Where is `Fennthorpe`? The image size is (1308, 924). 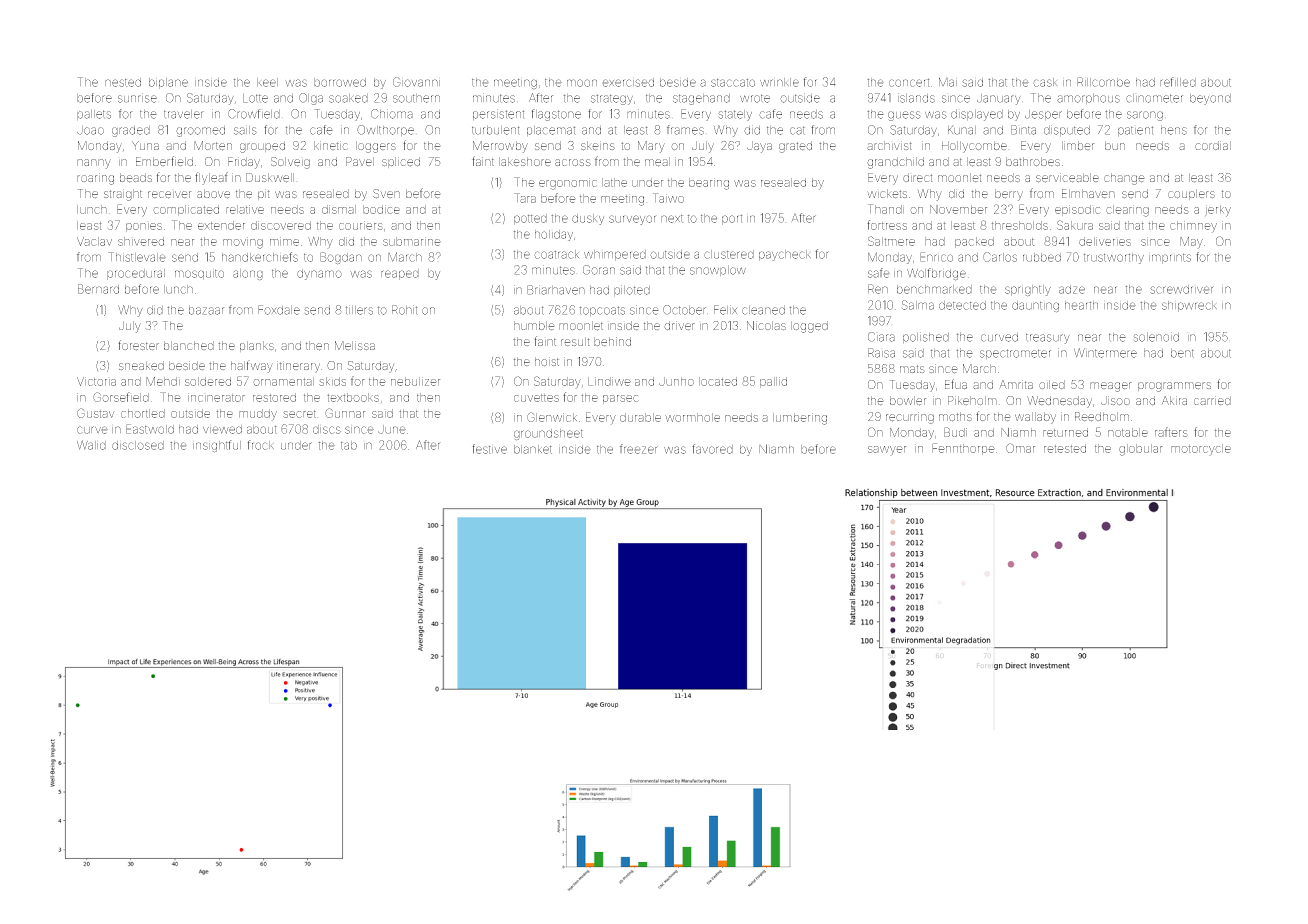 Fennthorpe is located at coordinates (963, 449).
